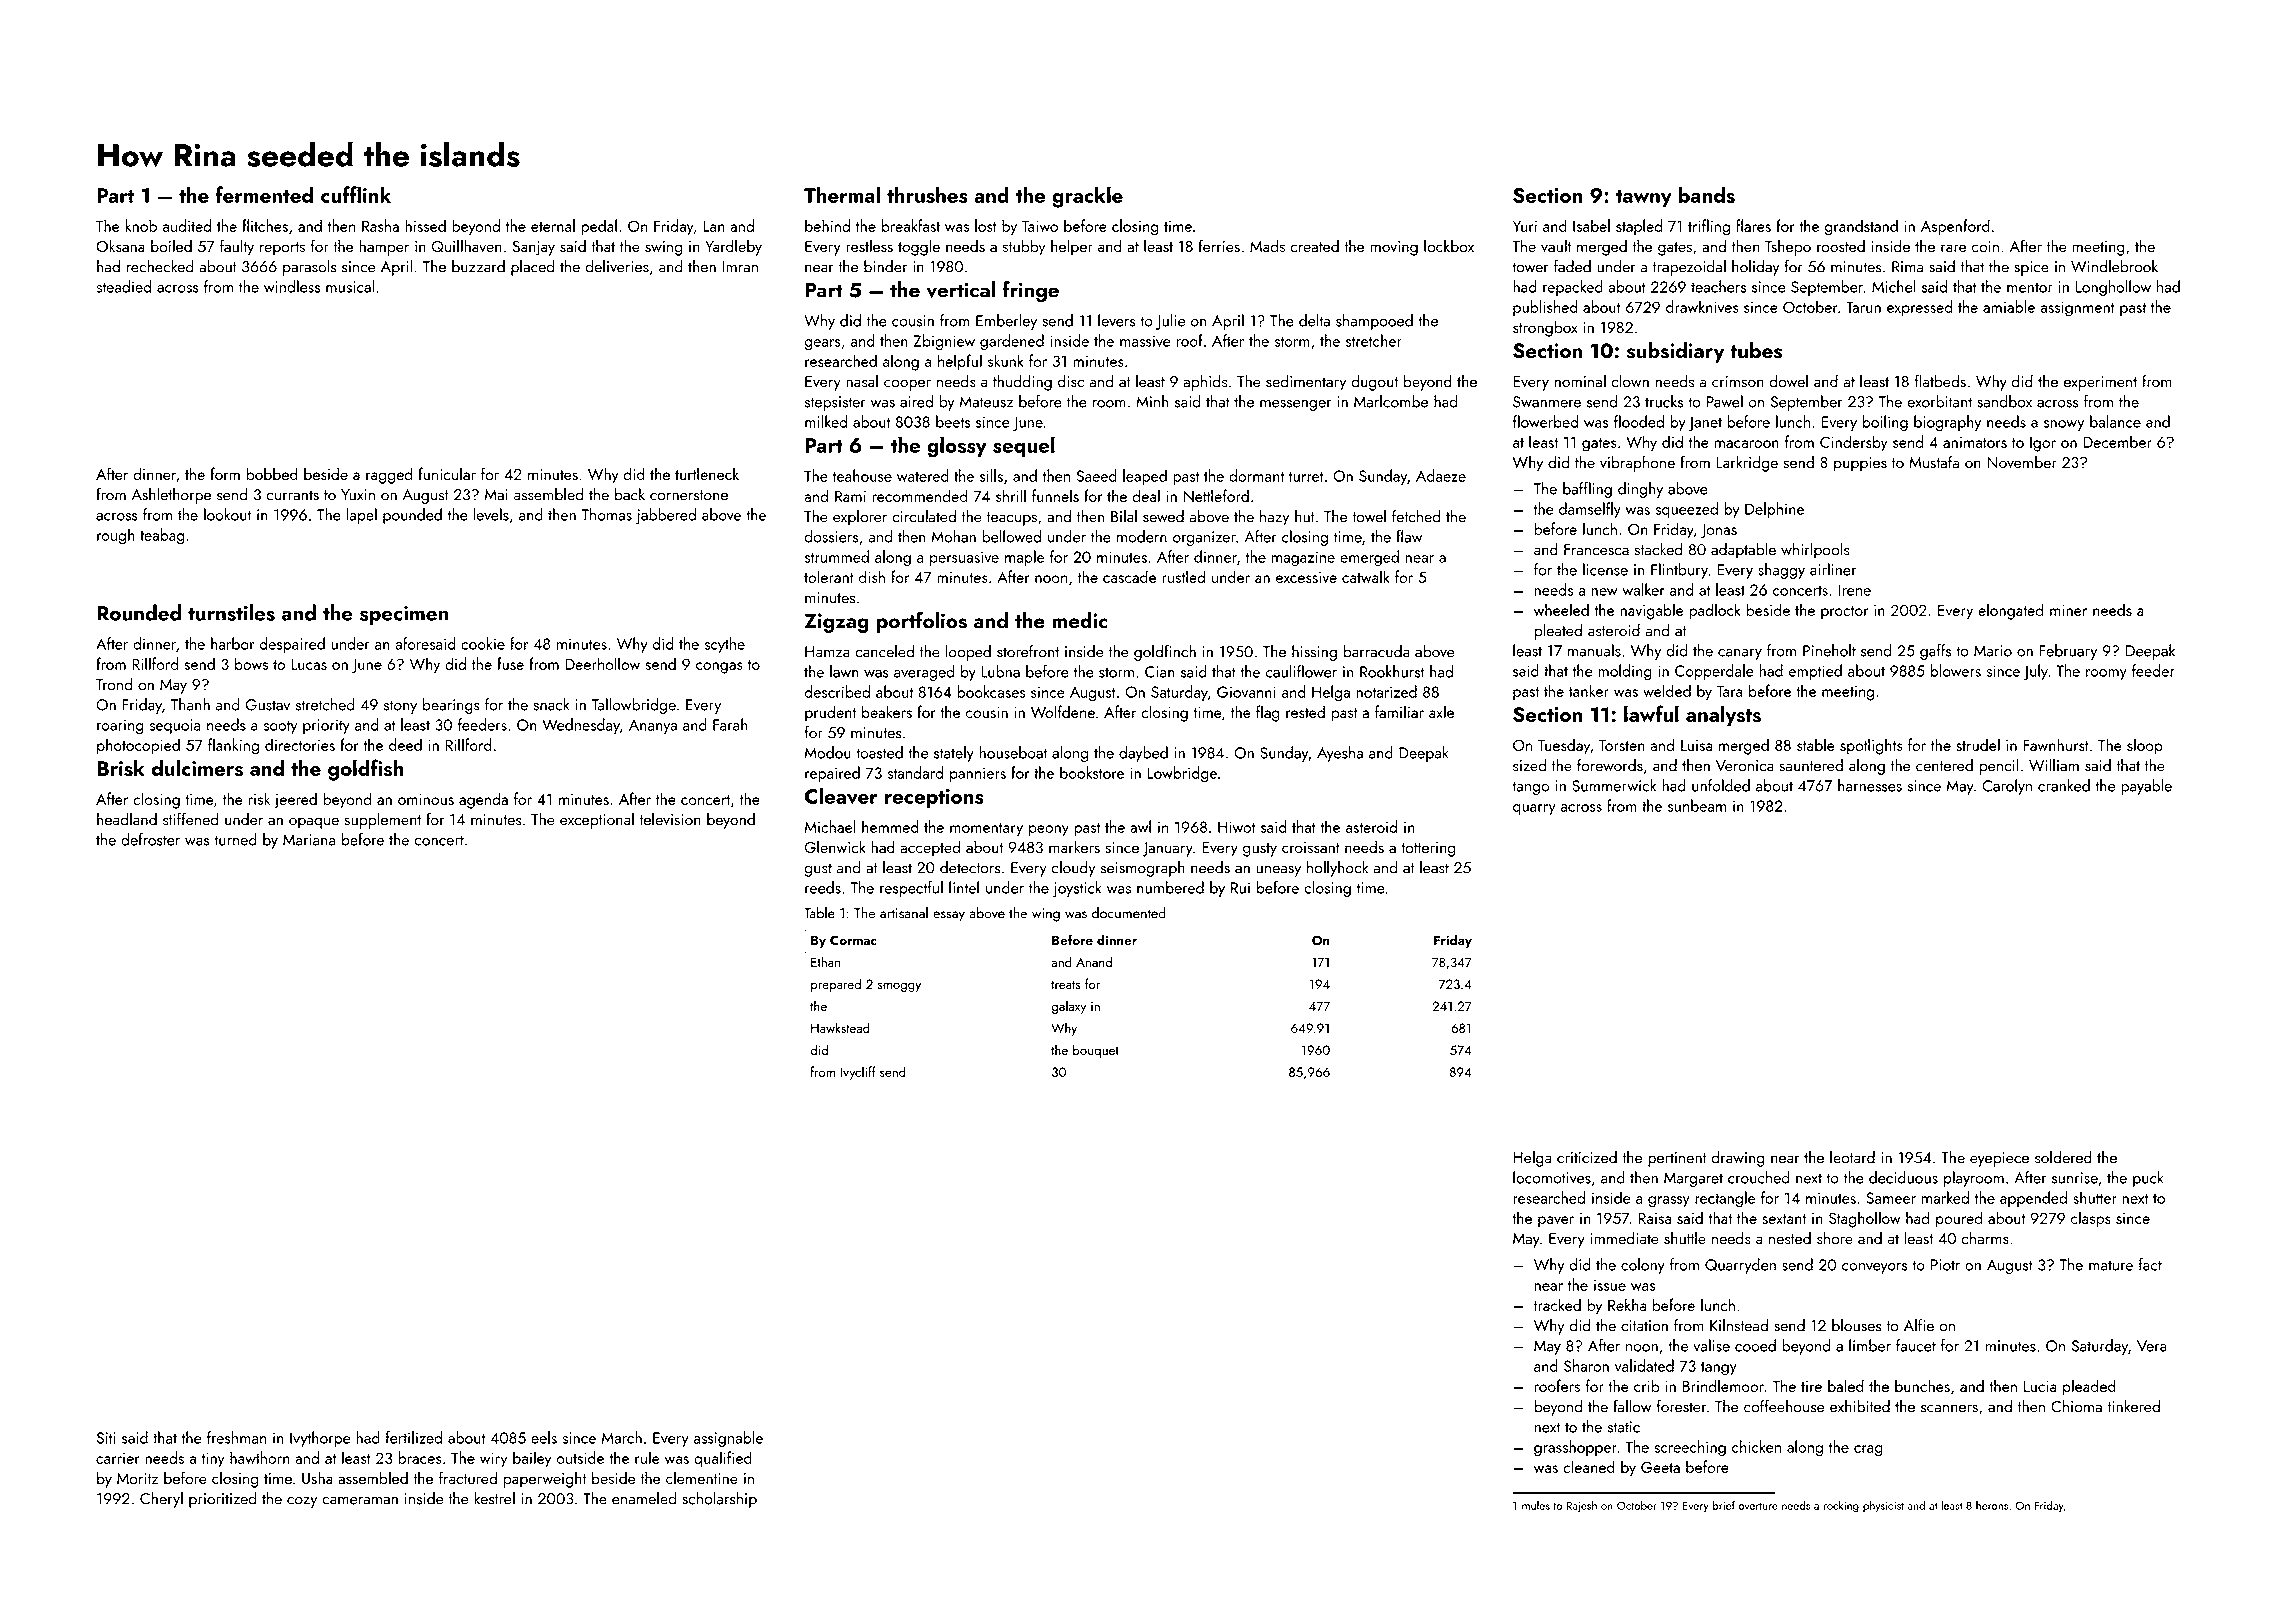 The width and height of the screenshot is (2282, 1614). Describe the element at coordinates (599, 227) in the screenshot. I see `pedal` at that location.
